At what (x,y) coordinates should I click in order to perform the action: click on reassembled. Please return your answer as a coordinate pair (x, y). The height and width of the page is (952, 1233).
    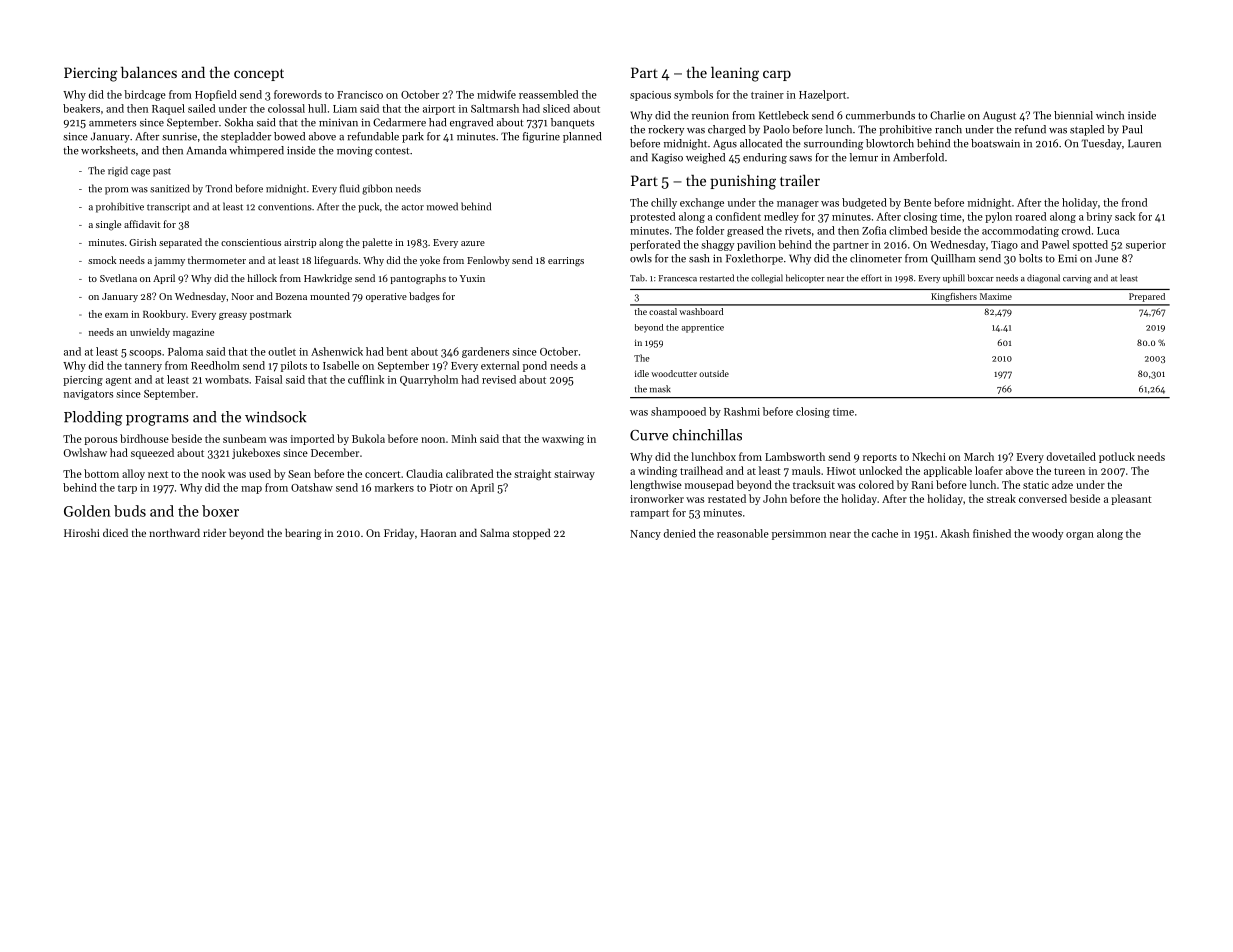
    Looking at the image, I should click on (548, 94).
